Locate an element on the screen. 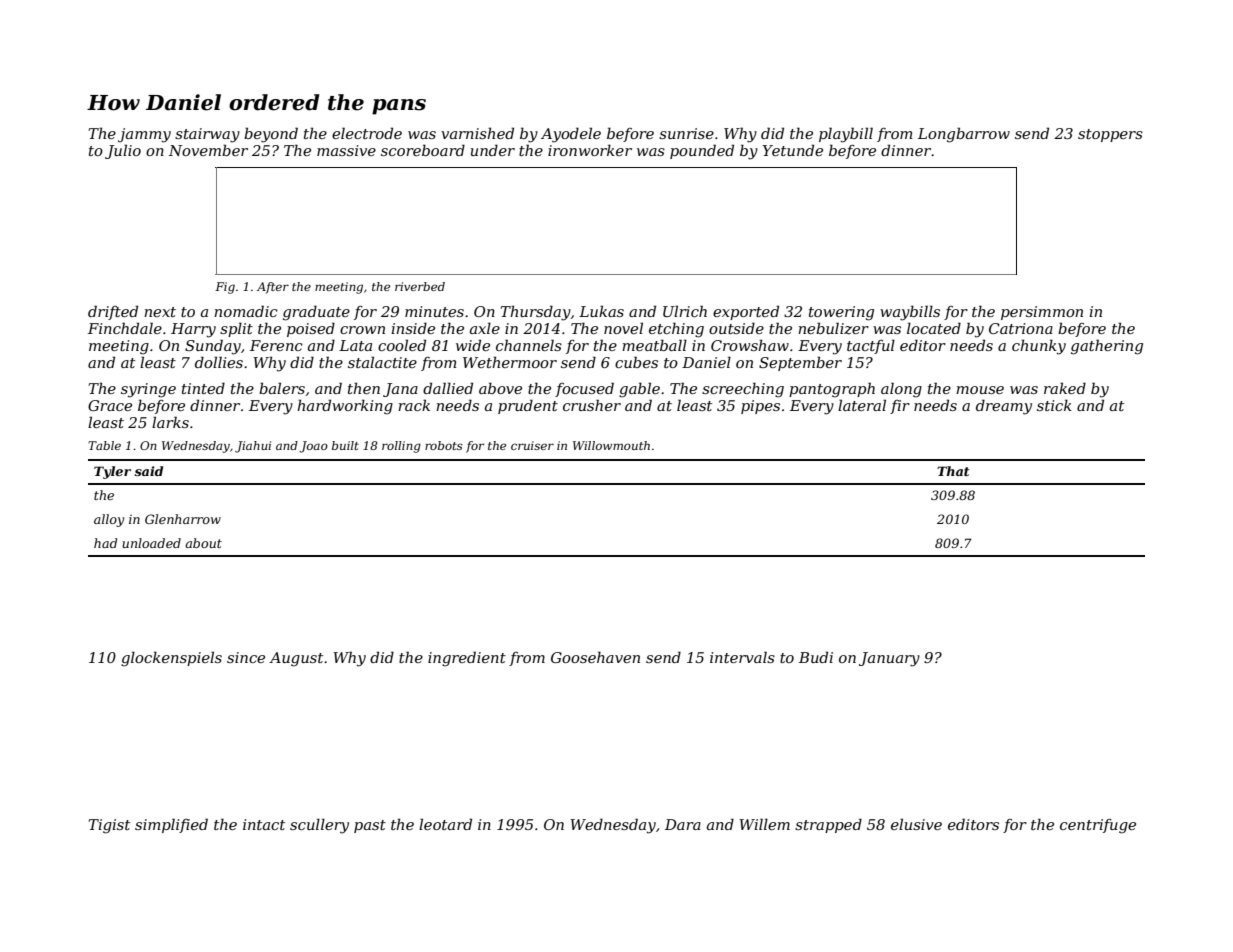 Image resolution: width=1233 pixels, height=952 pixels. Yetunde is located at coordinates (793, 150).
